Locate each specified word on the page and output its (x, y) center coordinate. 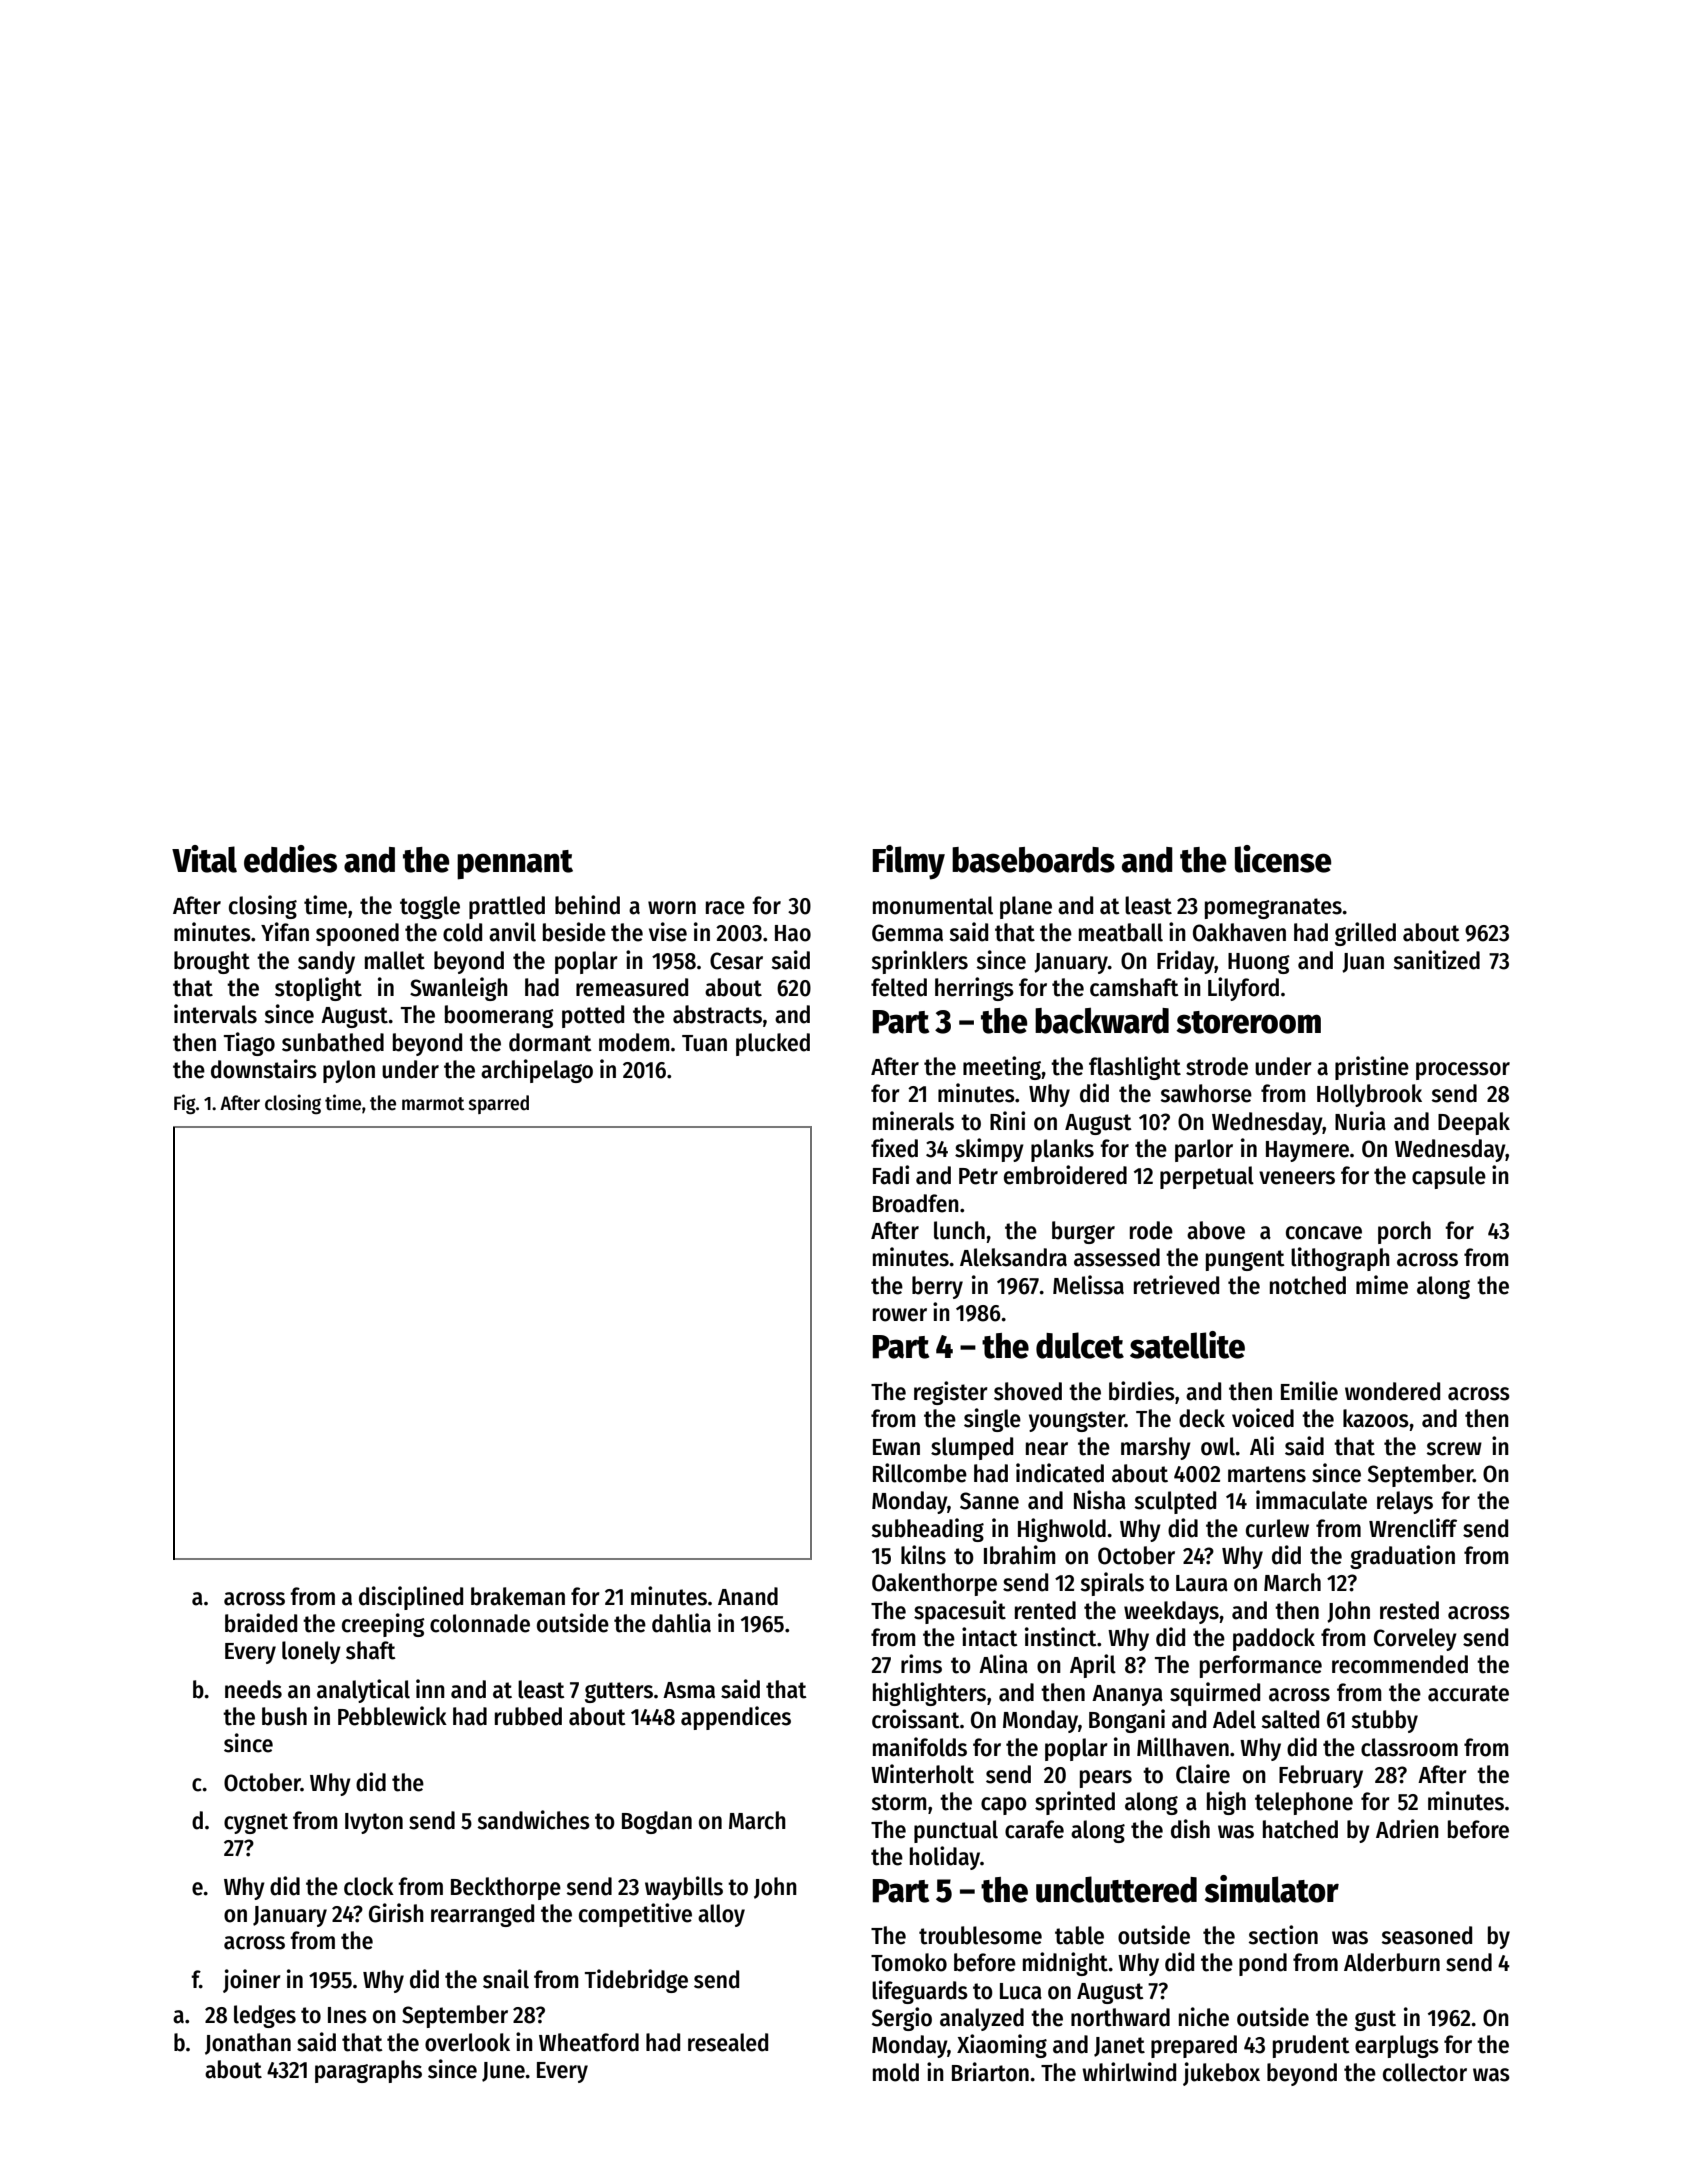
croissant (916, 1719)
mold (896, 2072)
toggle (430, 907)
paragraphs (368, 2071)
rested (1409, 1610)
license (1283, 859)
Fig (185, 1104)
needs (253, 1689)
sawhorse (1206, 1093)
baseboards (1033, 860)
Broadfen (916, 1203)
